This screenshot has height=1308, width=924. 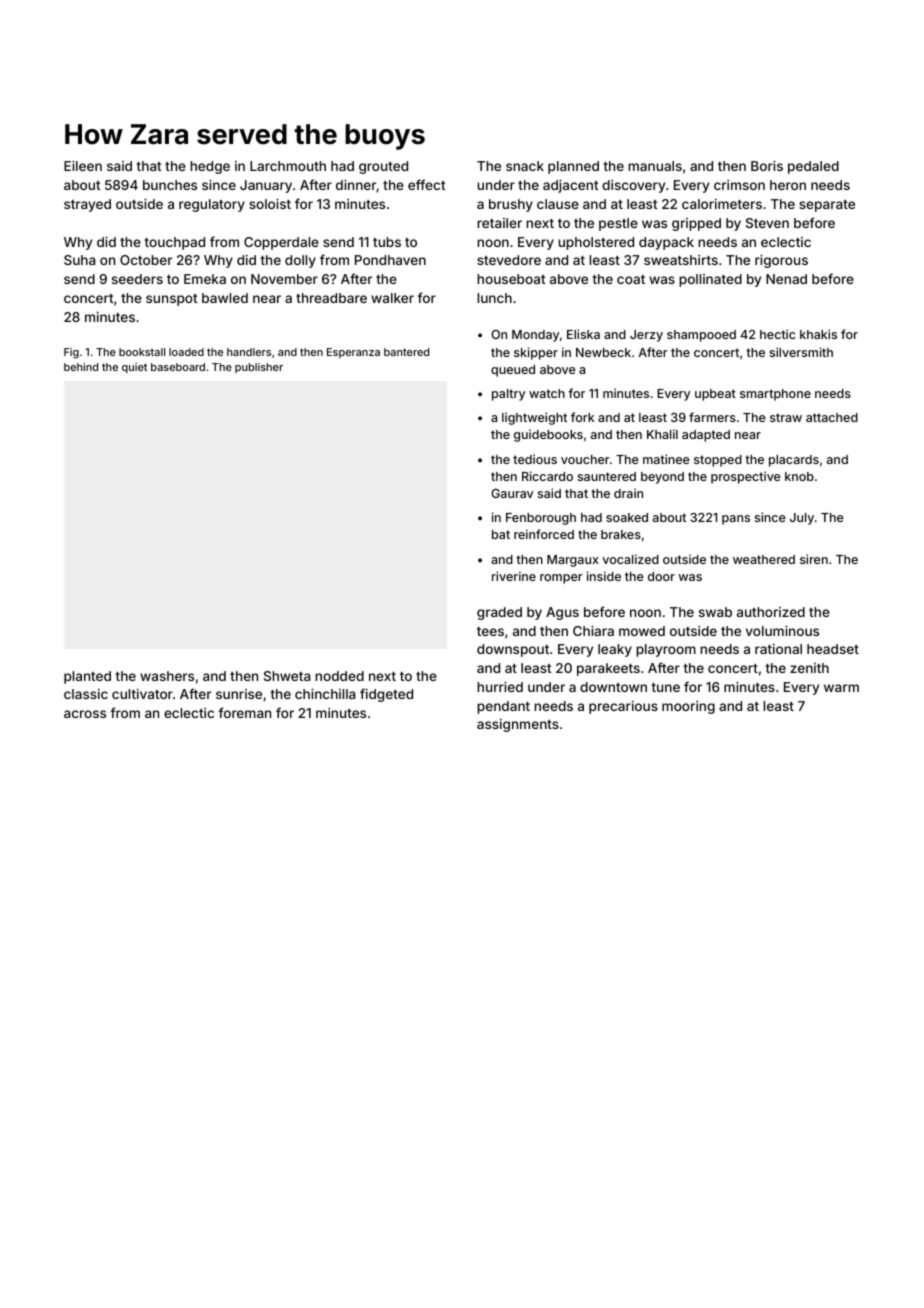 What do you see at coordinates (353, 353) in the screenshot?
I see `Esperanza` at bounding box center [353, 353].
